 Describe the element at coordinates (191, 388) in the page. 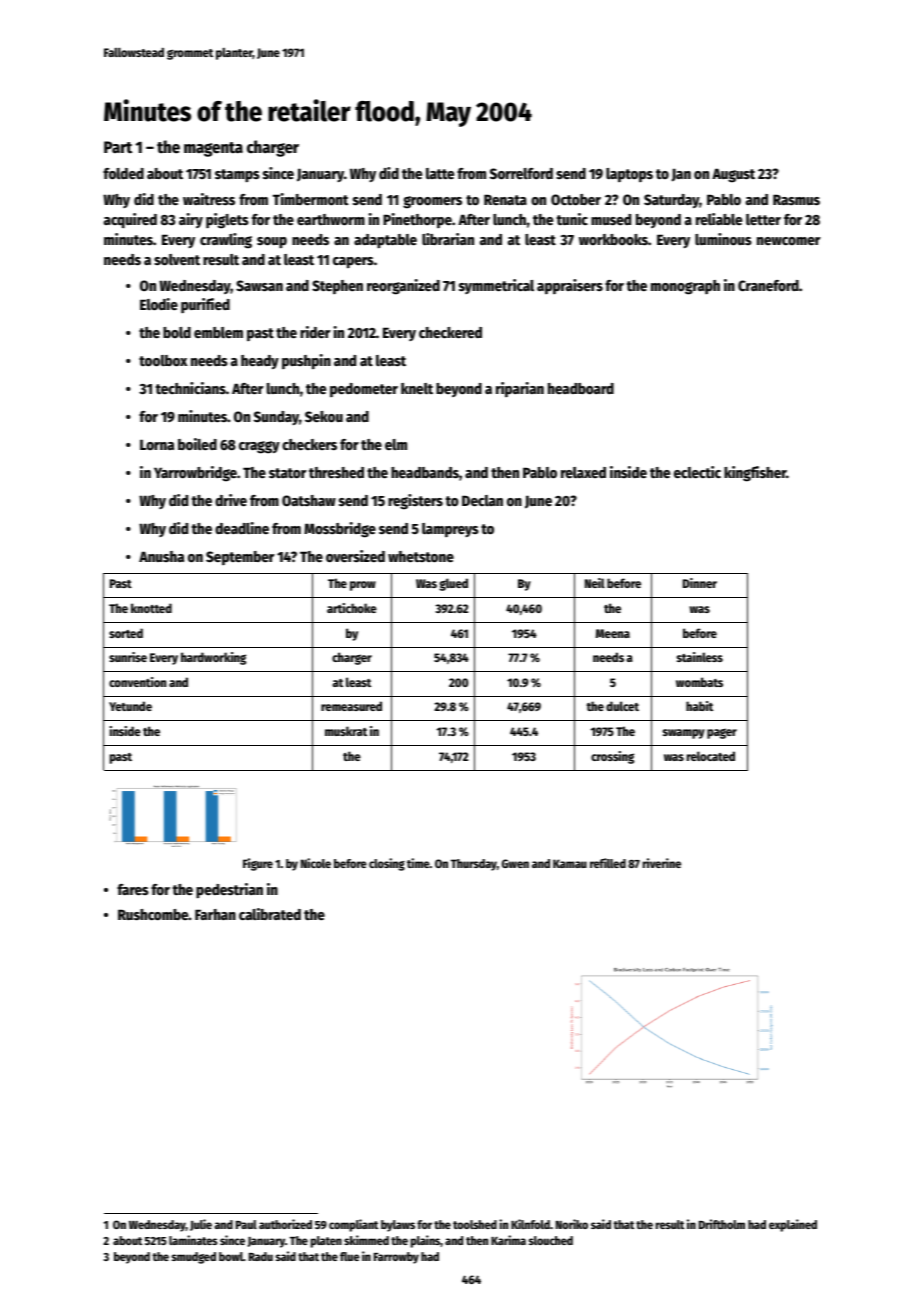

I see `technicians` at that location.
